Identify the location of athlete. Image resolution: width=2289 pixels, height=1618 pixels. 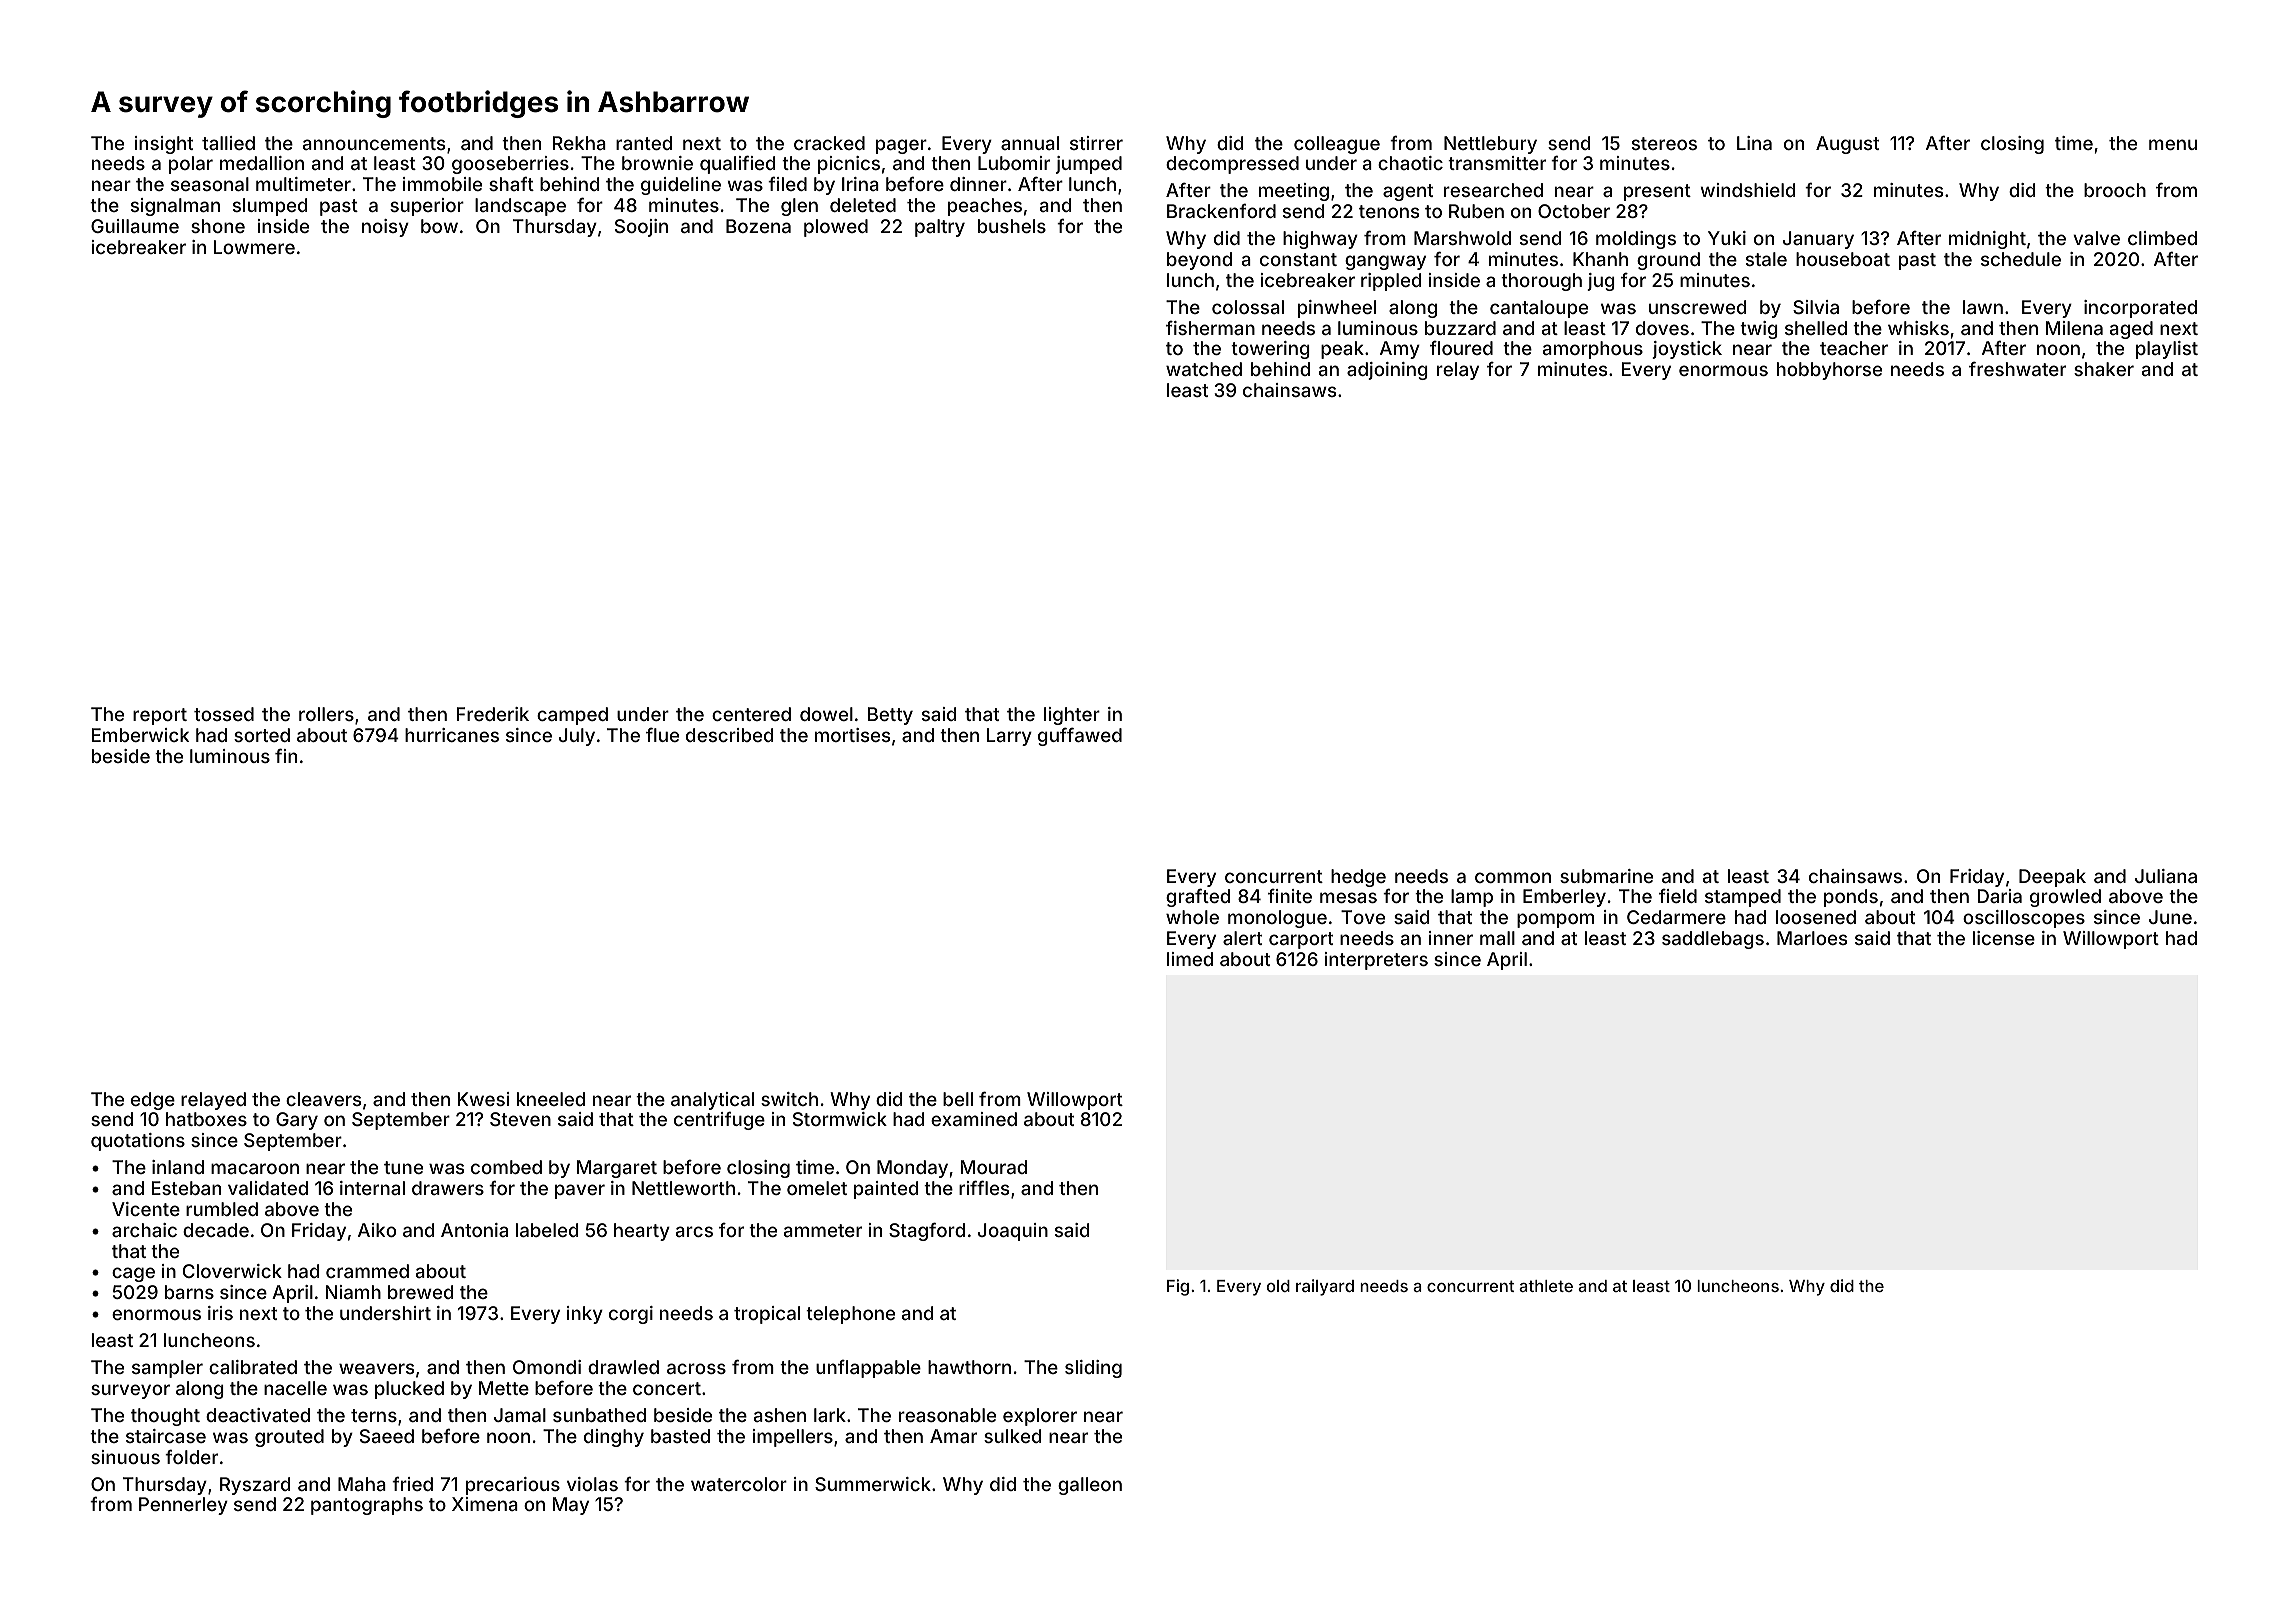
(1546, 1286).
